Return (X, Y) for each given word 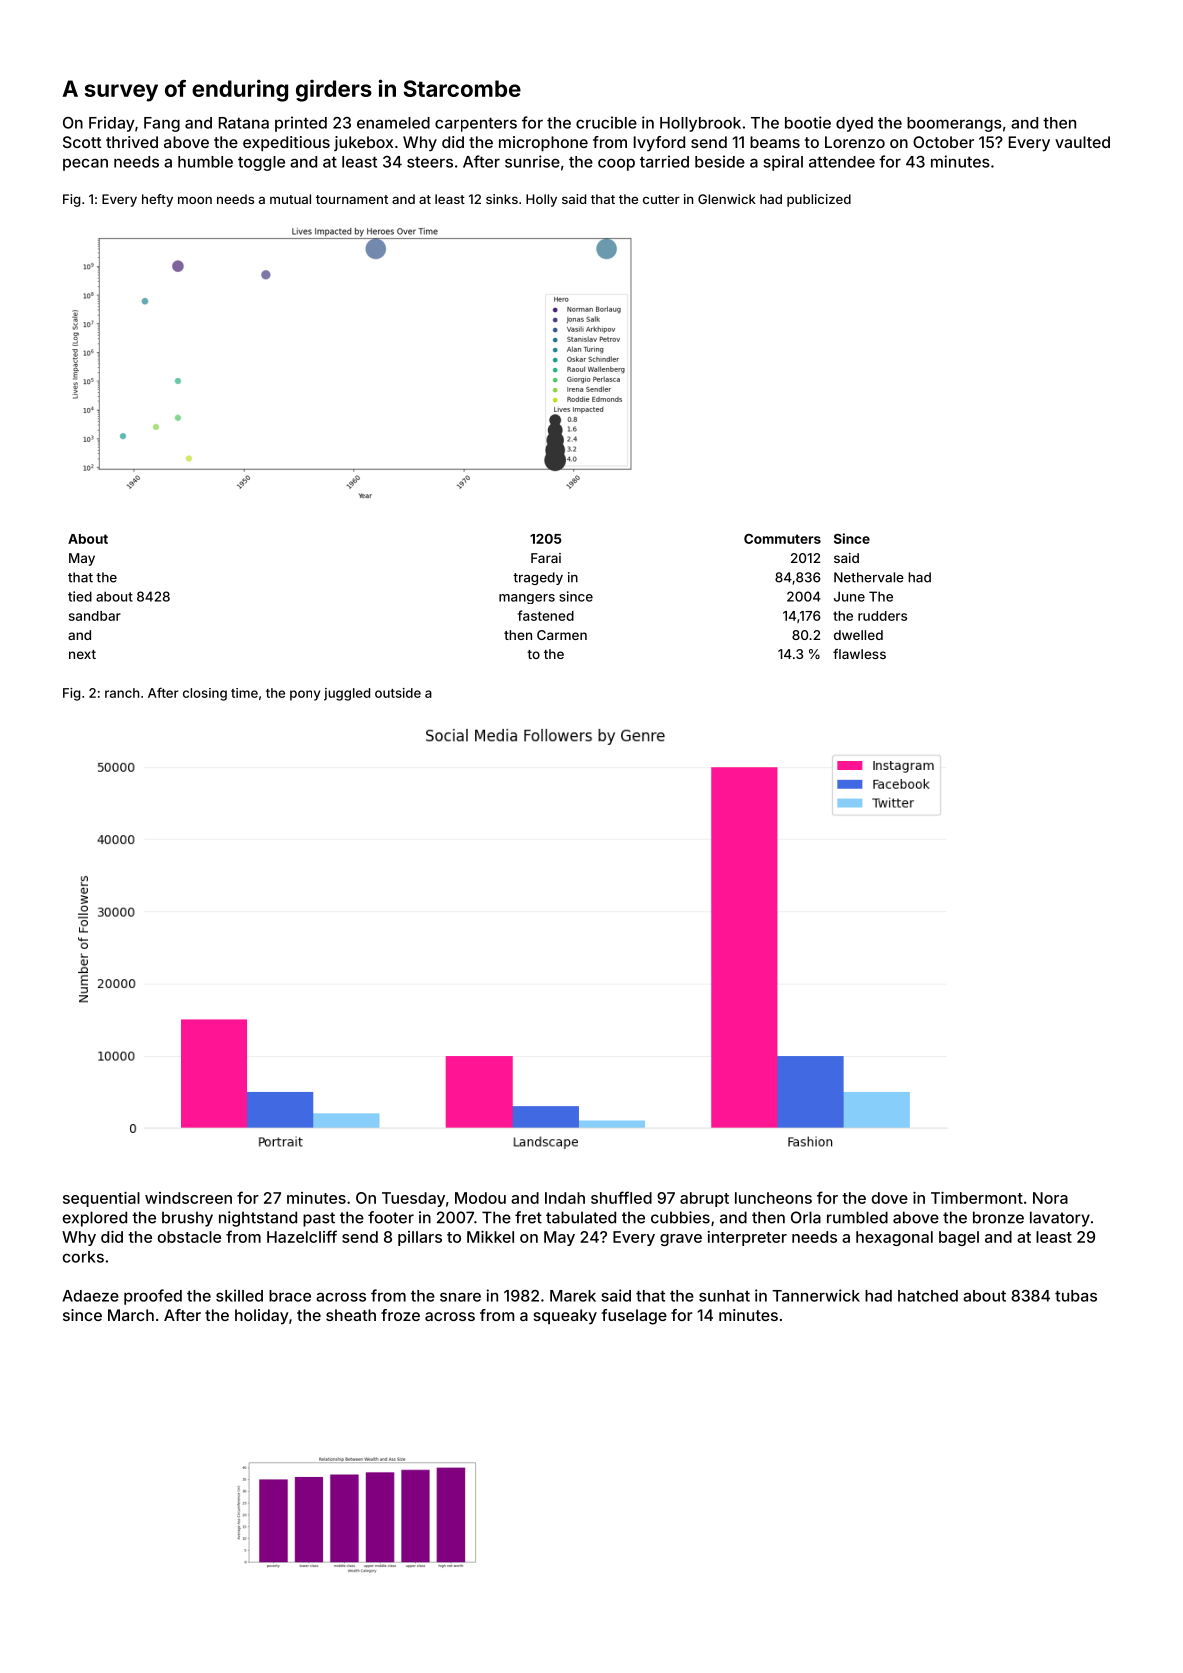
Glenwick (727, 199)
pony (305, 695)
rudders (882, 616)
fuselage (634, 1317)
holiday (262, 1317)
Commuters (782, 539)
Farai (546, 558)
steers (430, 162)
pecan (85, 164)
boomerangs (954, 124)
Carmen (562, 635)
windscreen (188, 1198)
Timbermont (977, 1198)
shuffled (621, 1197)
